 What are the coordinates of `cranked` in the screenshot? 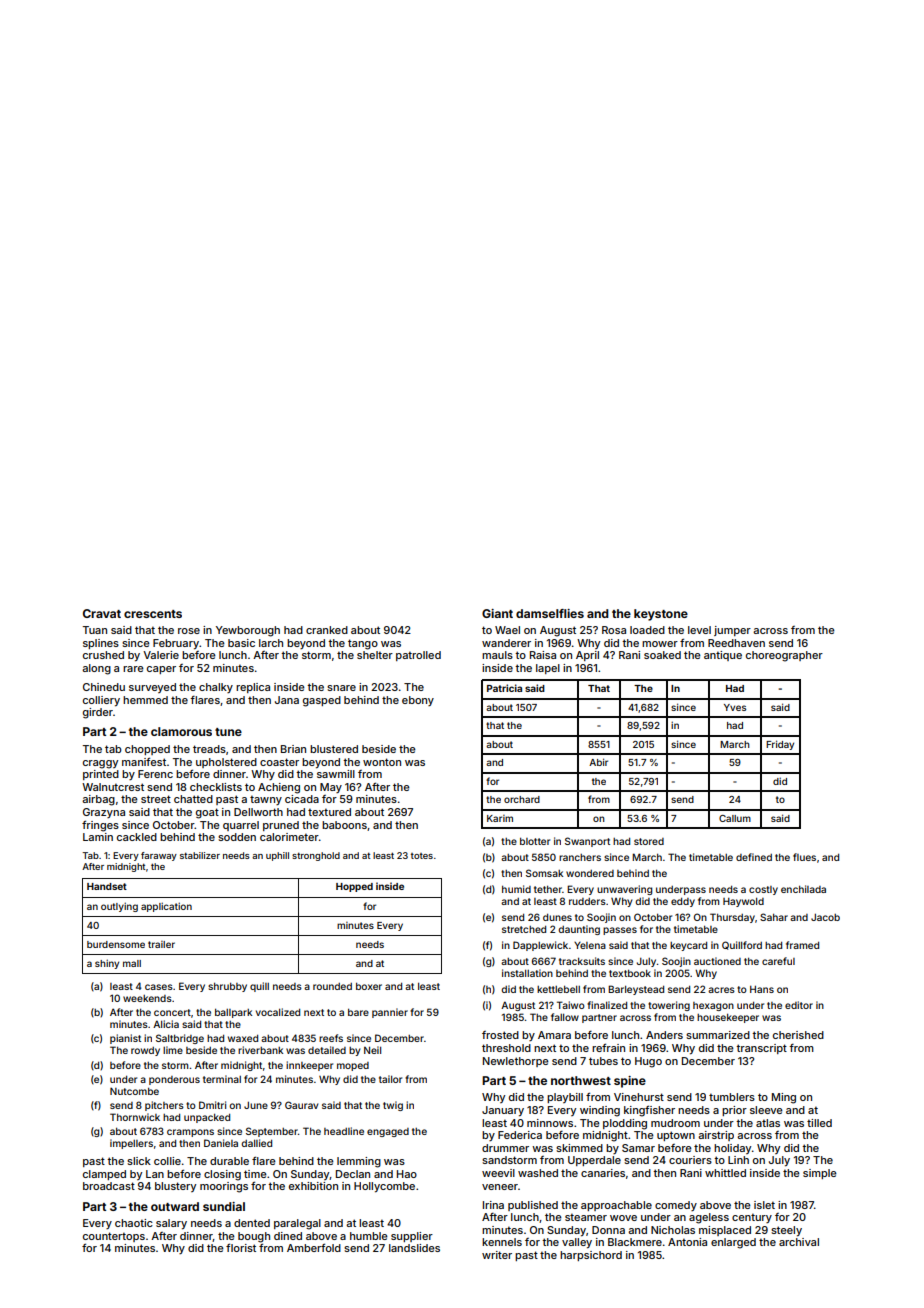 It's located at (327, 630).
